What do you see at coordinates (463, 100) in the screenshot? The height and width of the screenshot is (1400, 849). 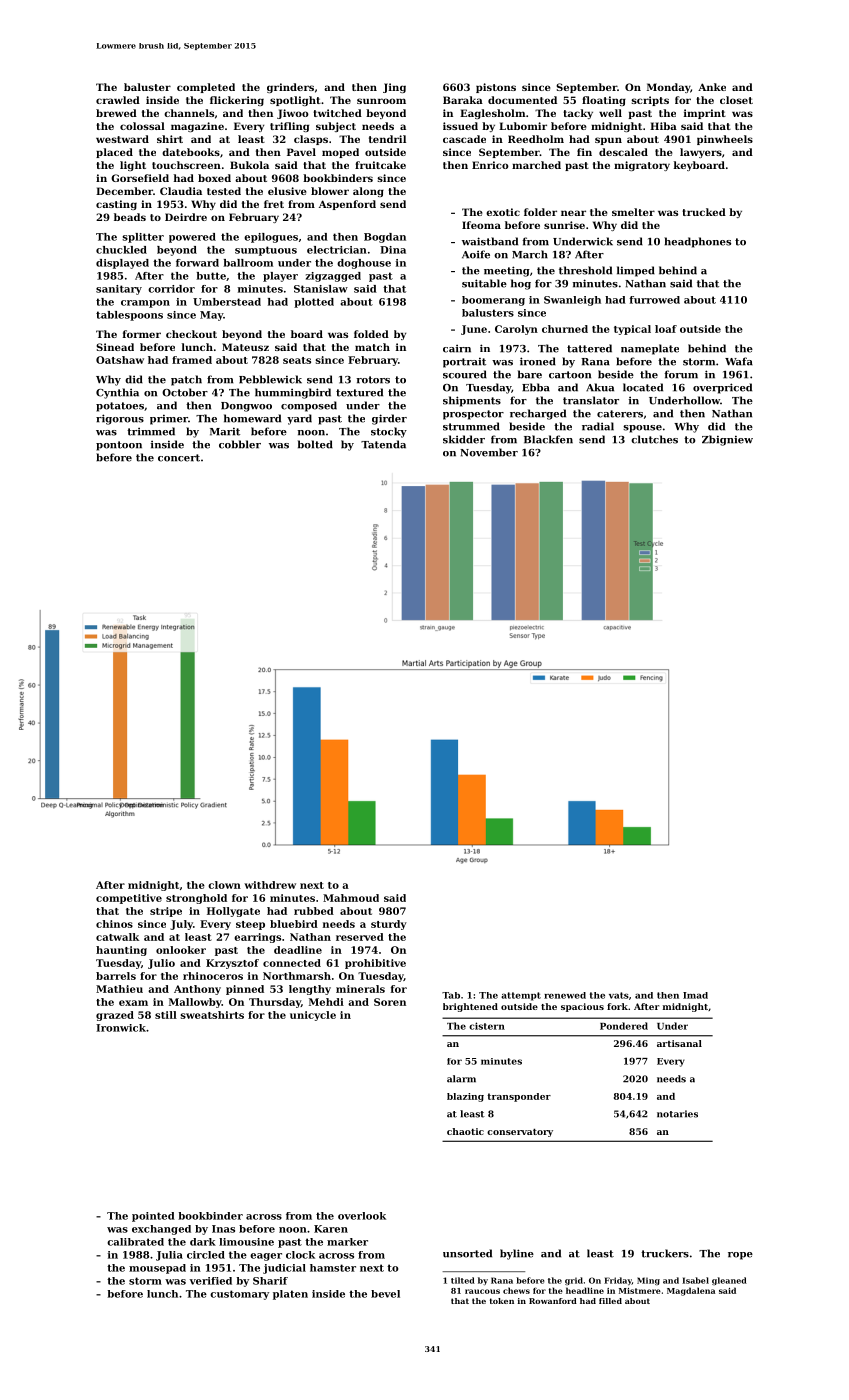 I see `Baraka` at bounding box center [463, 100].
